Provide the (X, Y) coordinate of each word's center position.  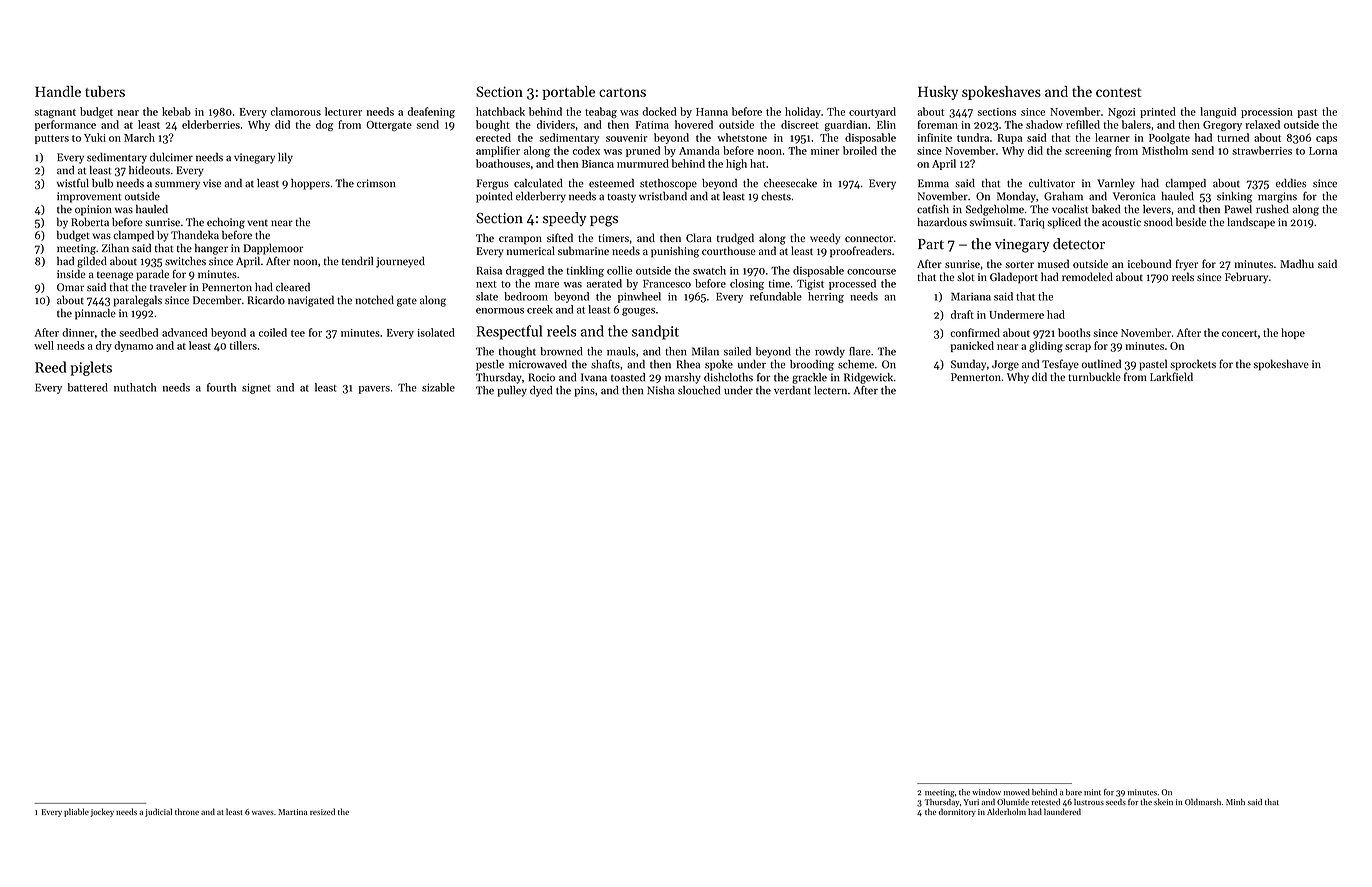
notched (375, 300)
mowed (1017, 792)
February (1246, 278)
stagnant (55, 114)
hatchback (500, 111)
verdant (792, 390)
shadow (1044, 124)
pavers (374, 390)
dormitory (957, 812)
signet (256, 388)
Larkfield (1171, 376)
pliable (76, 812)
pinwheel (639, 297)
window (986, 792)
